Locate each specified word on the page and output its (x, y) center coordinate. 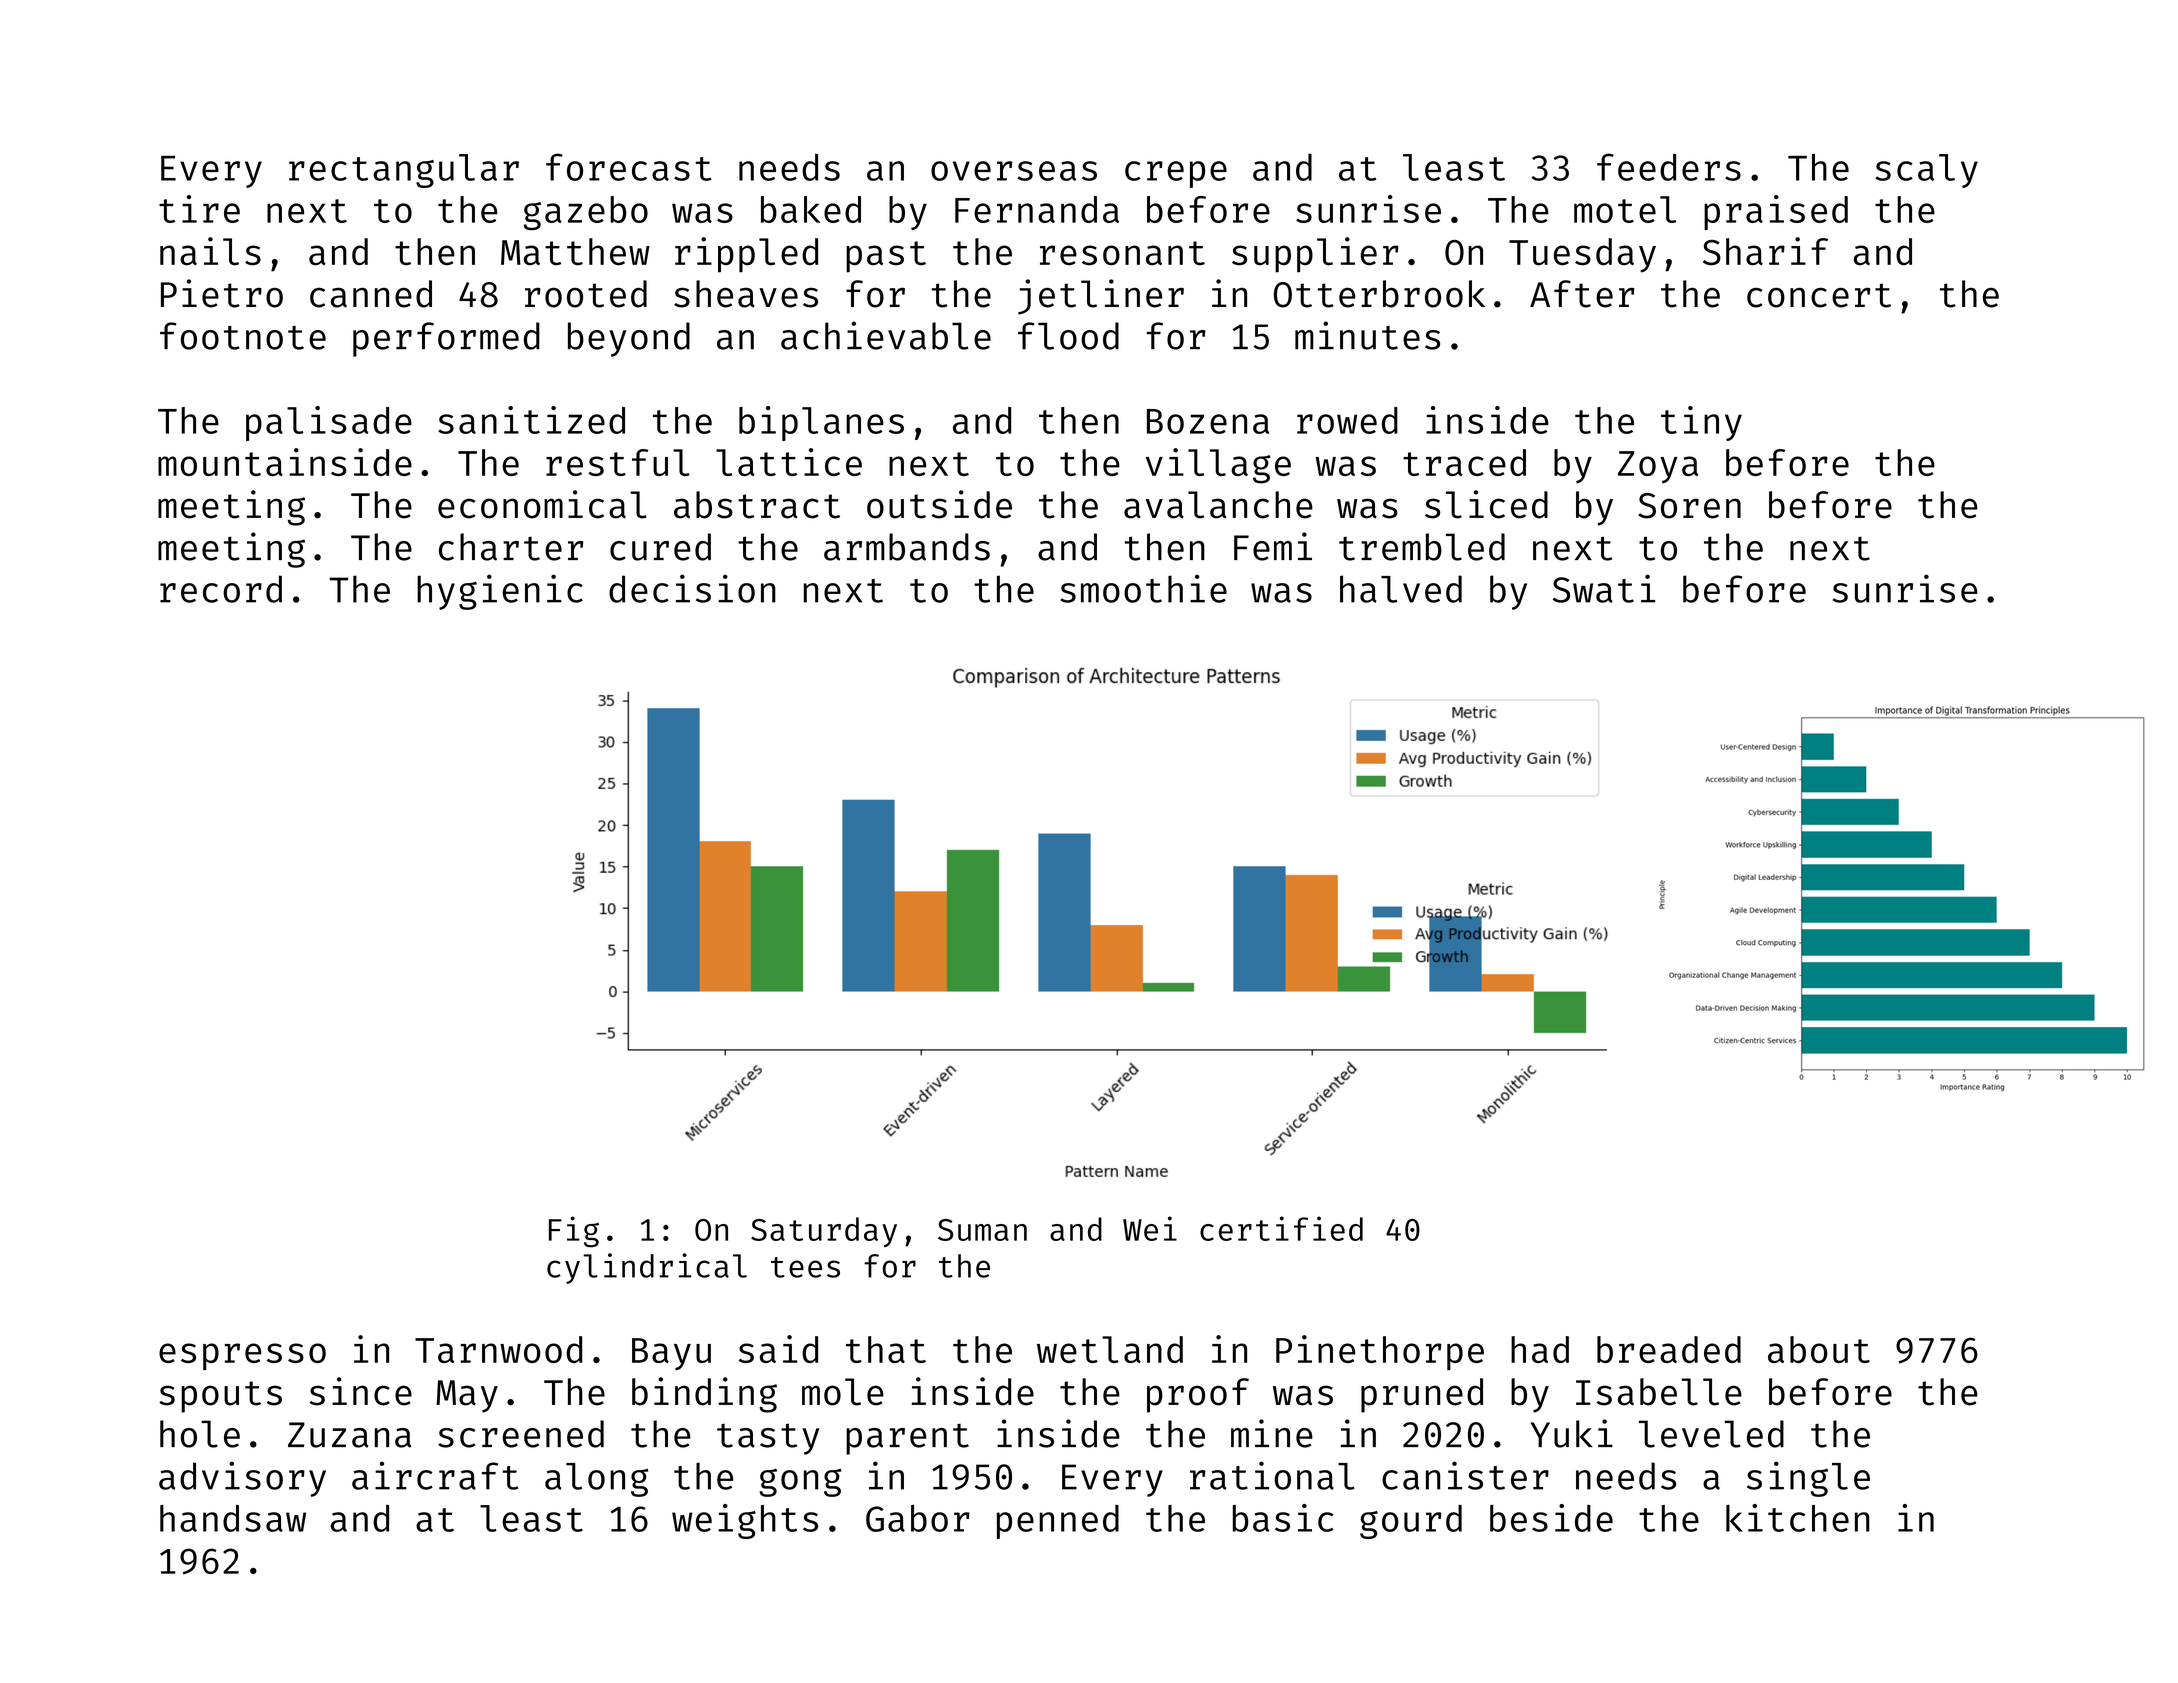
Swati (1604, 588)
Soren (1689, 506)
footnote (243, 336)
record (221, 589)
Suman (982, 1230)
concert (1819, 295)
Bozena (1208, 421)
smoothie (1143, 588)
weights (745, 1521)
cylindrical (647, 1268)
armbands (907, 547)
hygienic (500, 592)
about (1819, 1349)
